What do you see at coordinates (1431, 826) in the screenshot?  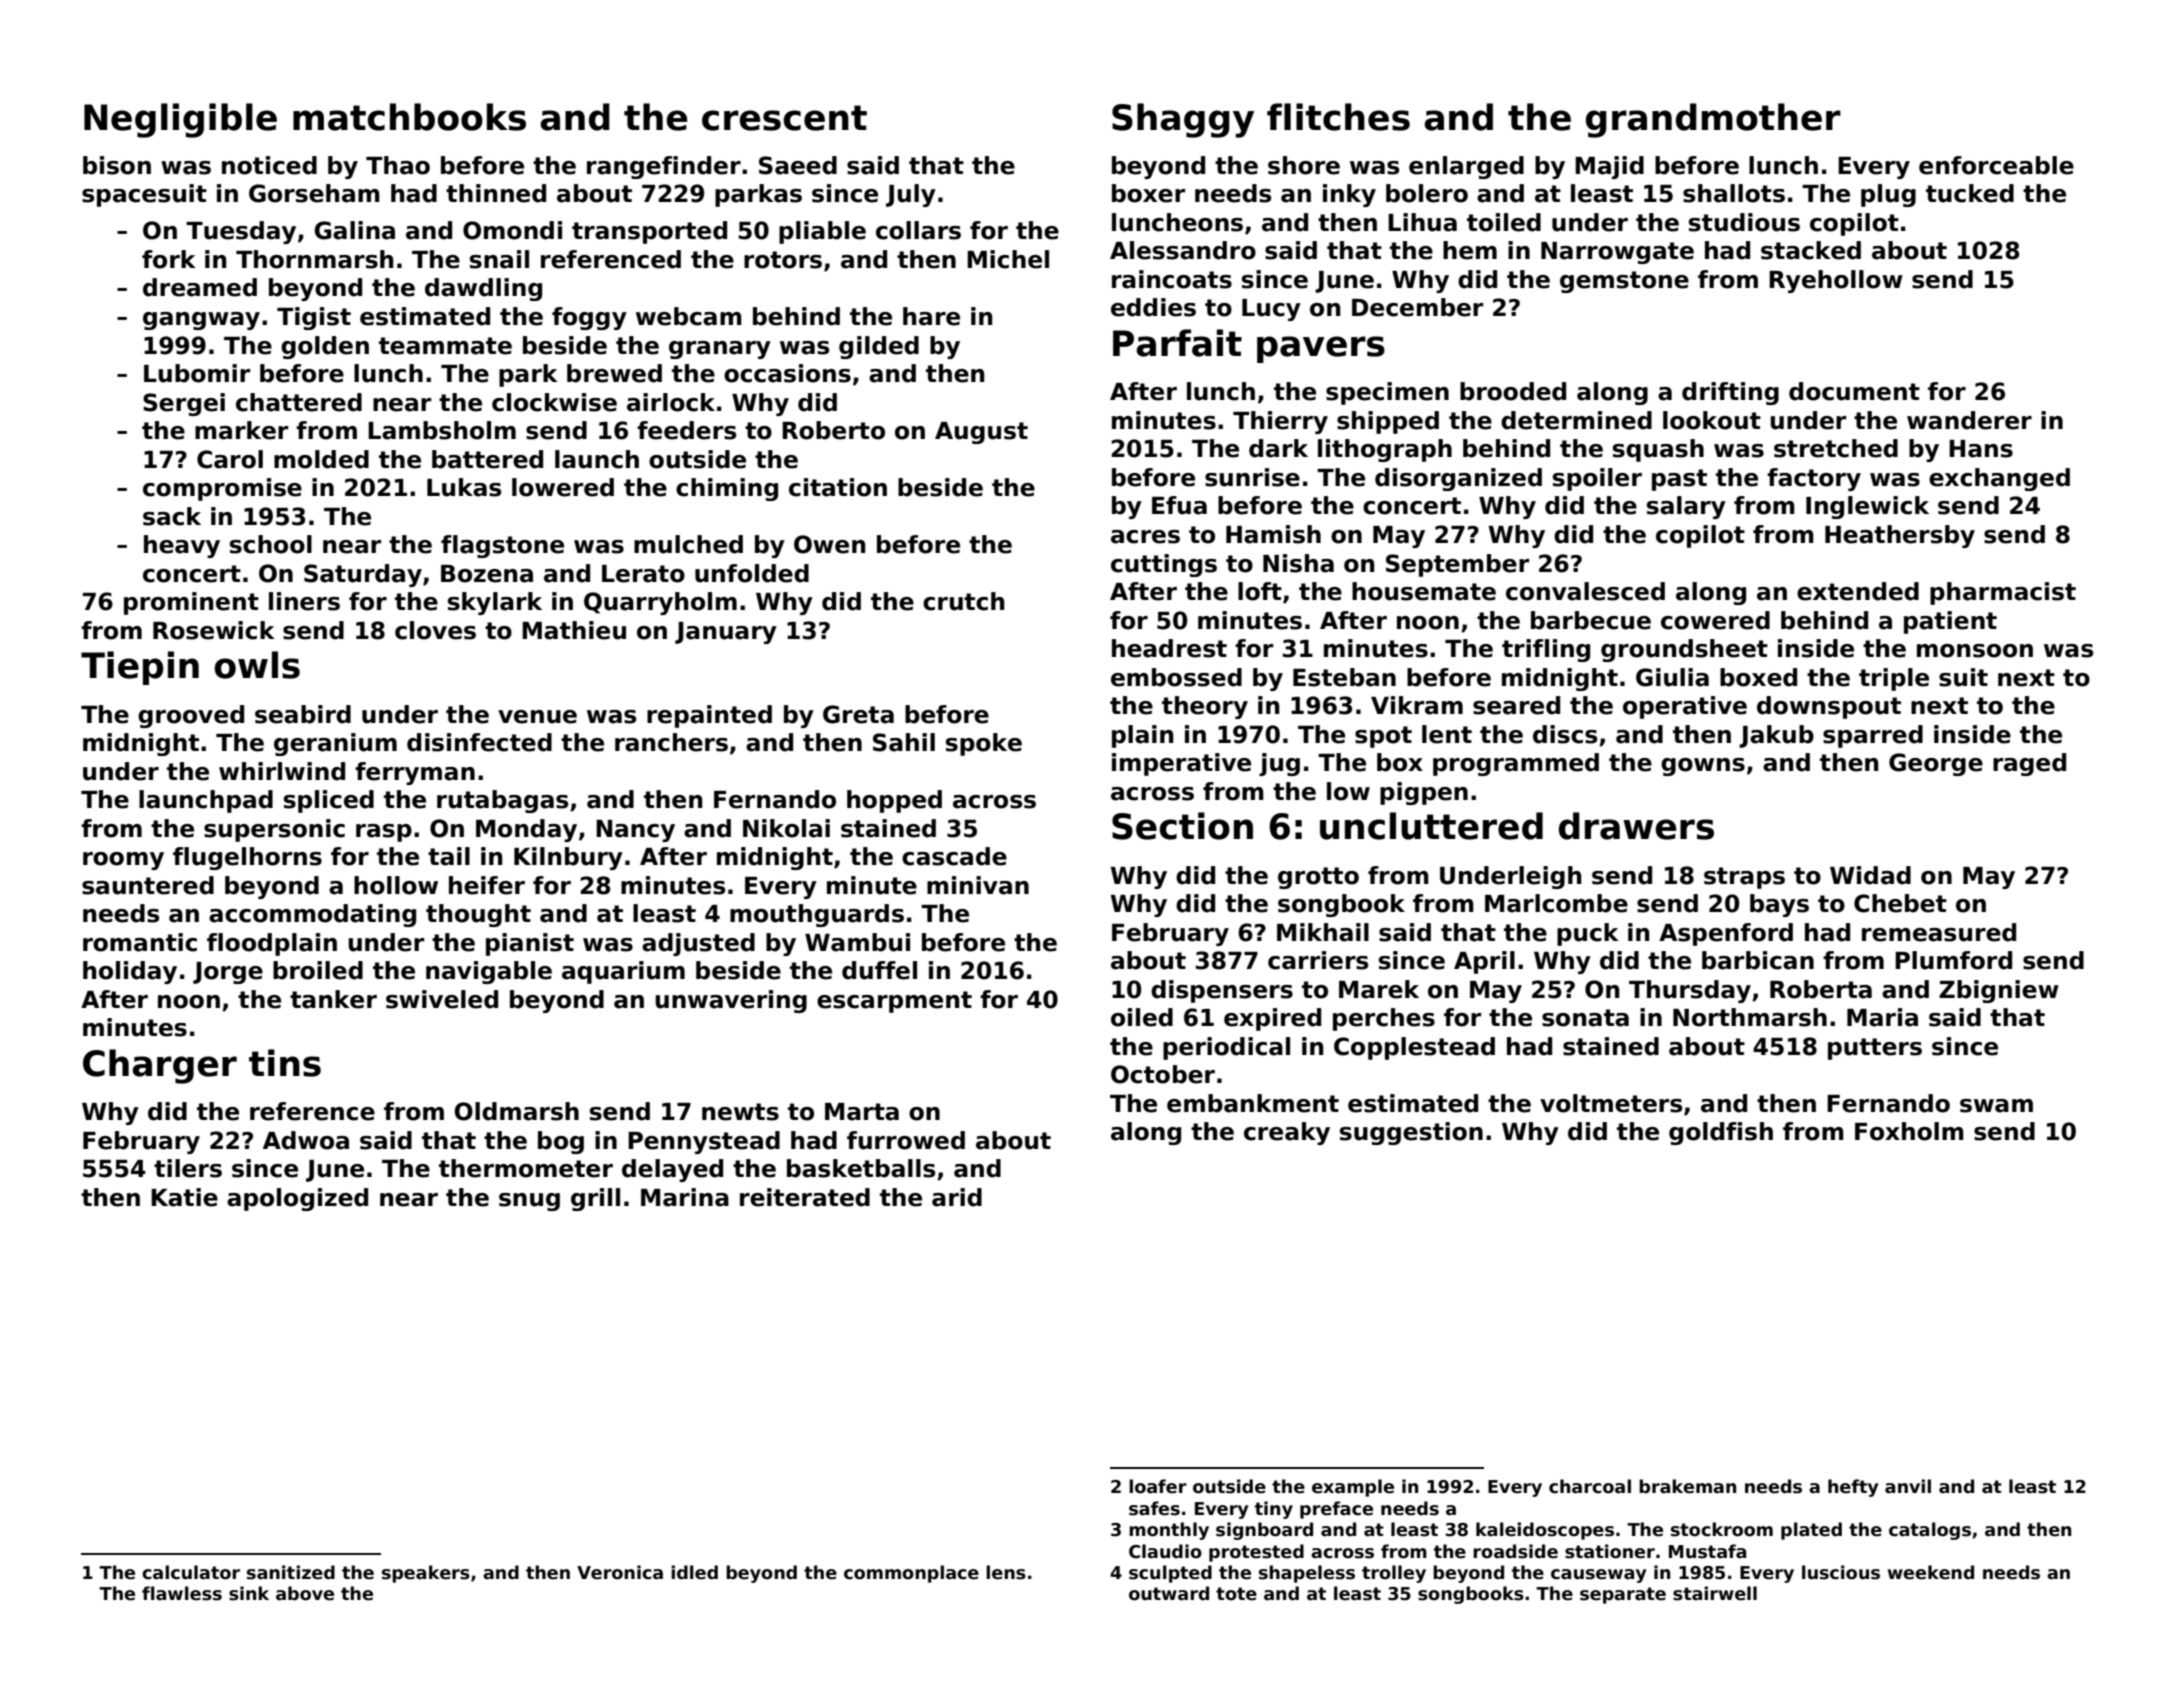 I see `uncluttered` at bounding box center [1431, 826].
